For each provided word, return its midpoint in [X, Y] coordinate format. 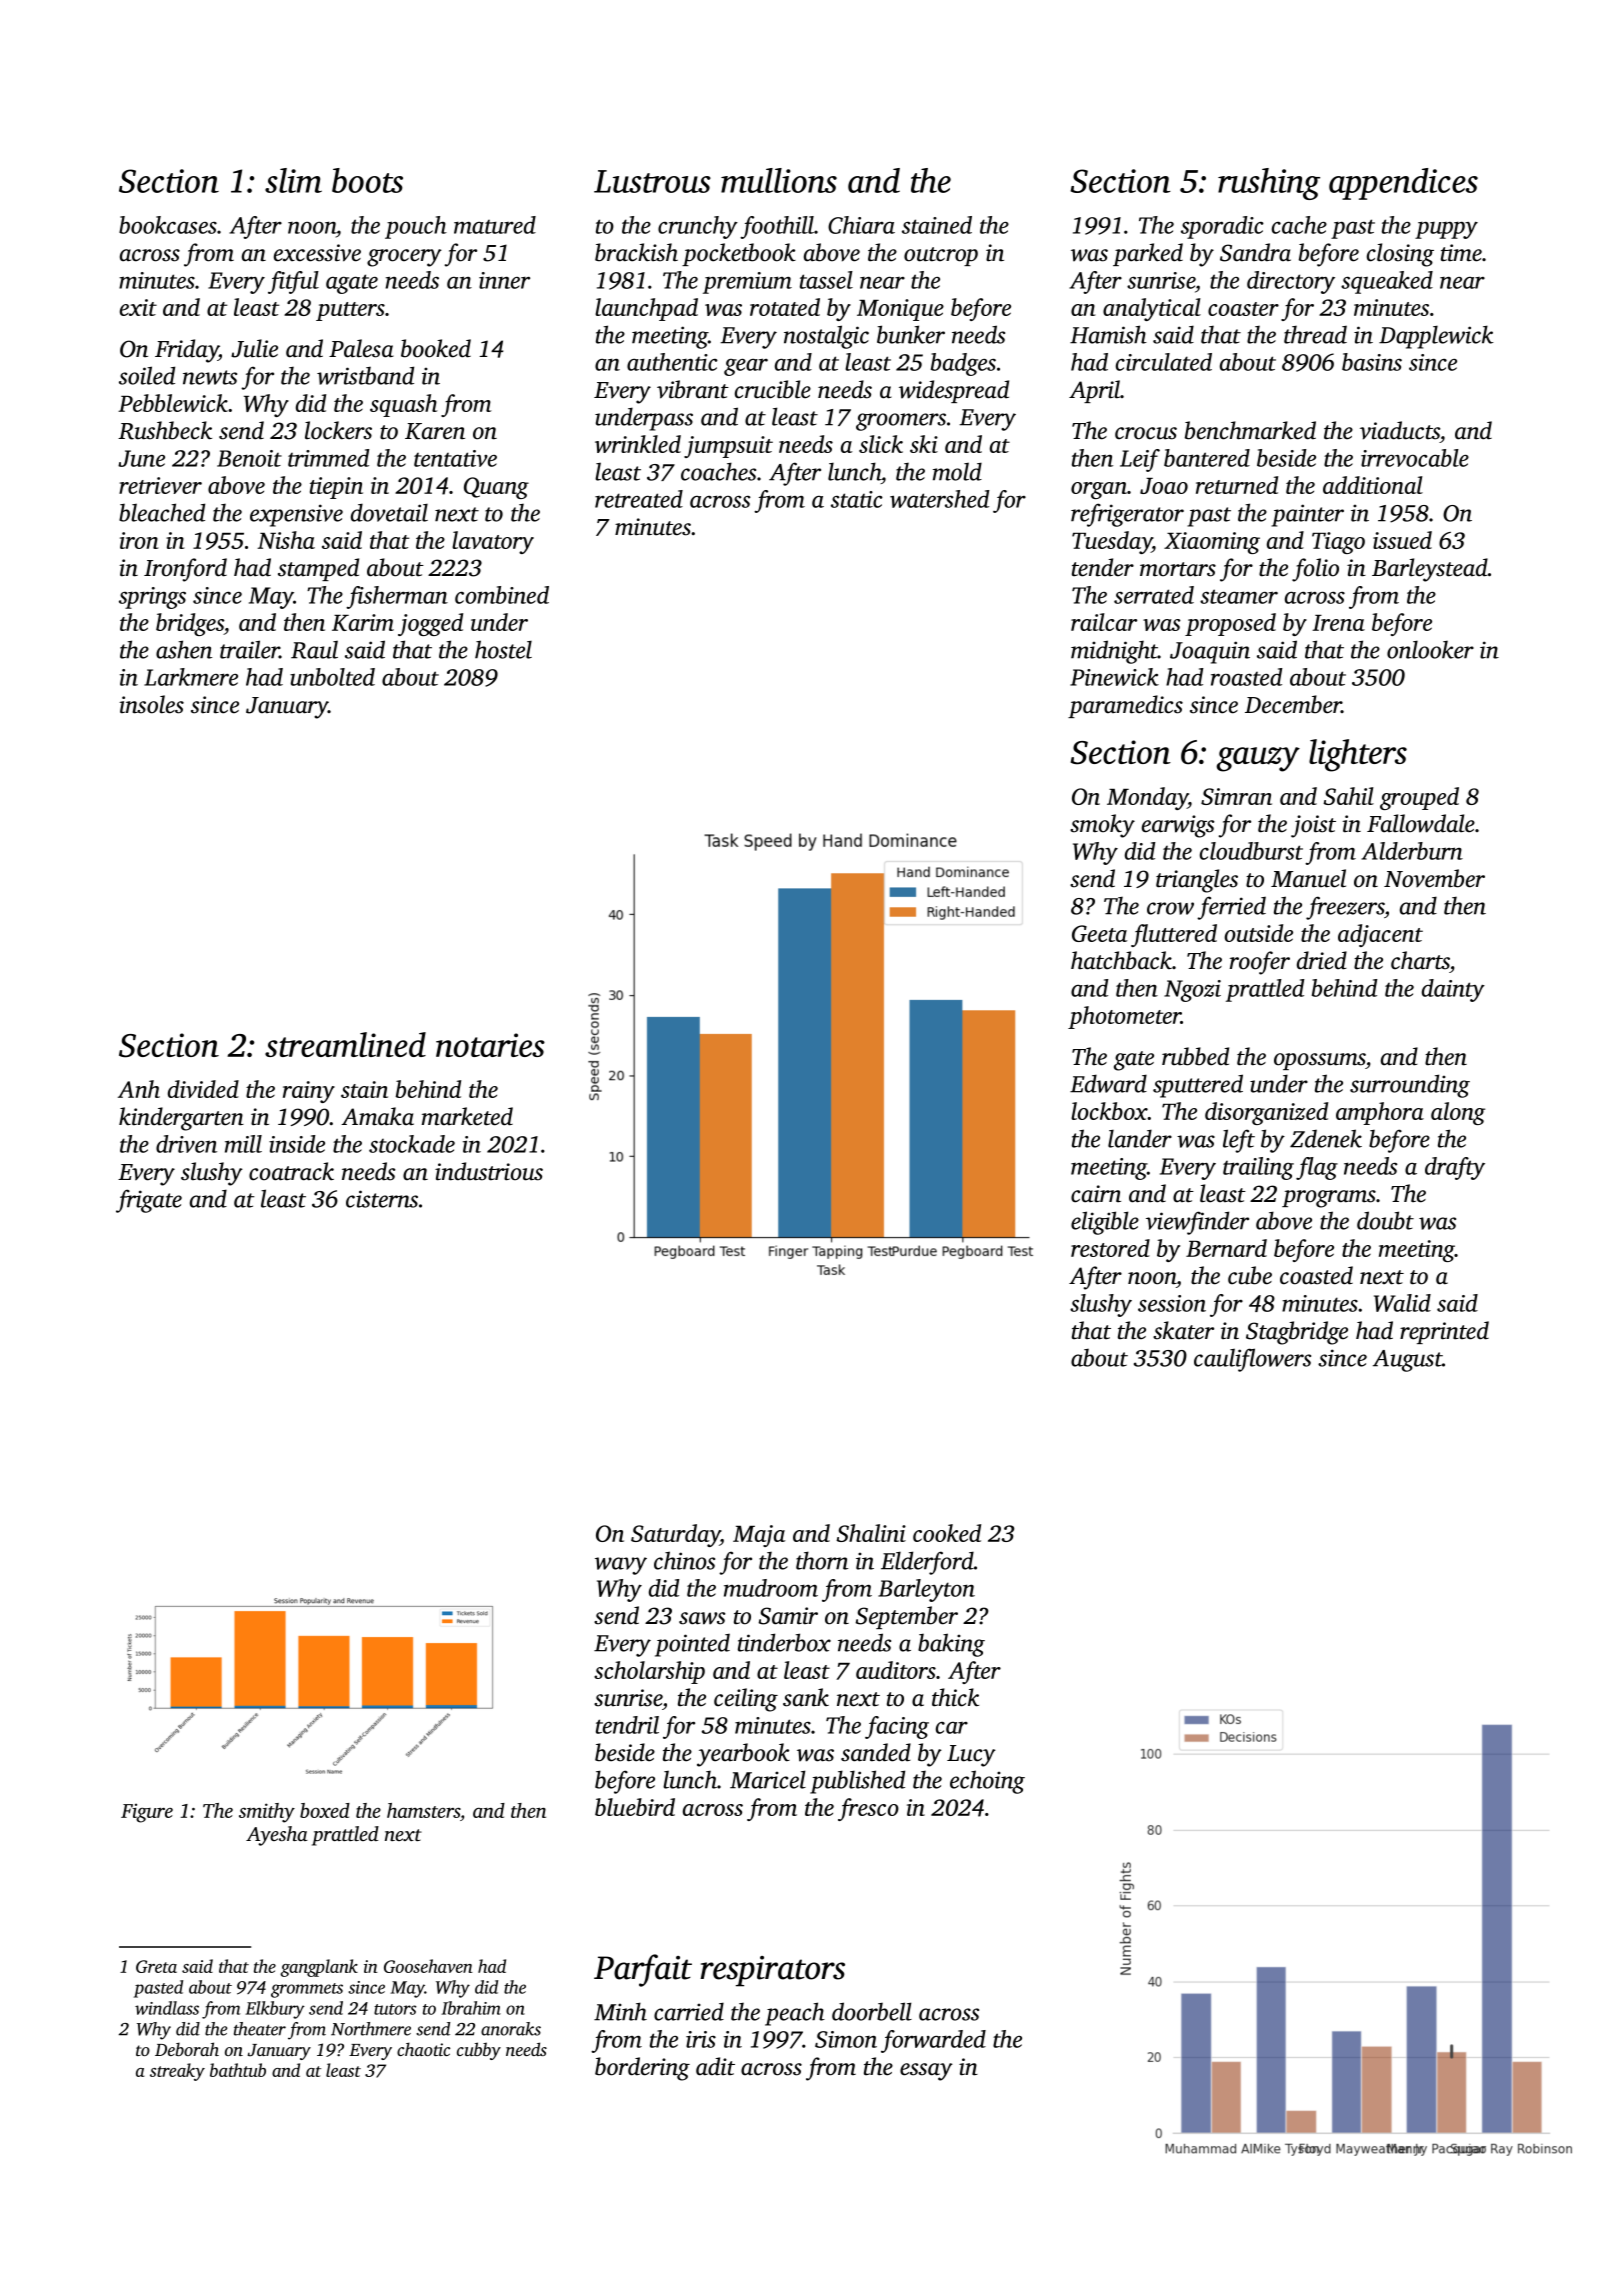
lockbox [1109, 1111]
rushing [1269, 184]
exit [138, 307]
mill [243, 1144]
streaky [177, 2072]
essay [926, 2072]
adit [715, 2066]
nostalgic [826, 337]
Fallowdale [1421, 823]
